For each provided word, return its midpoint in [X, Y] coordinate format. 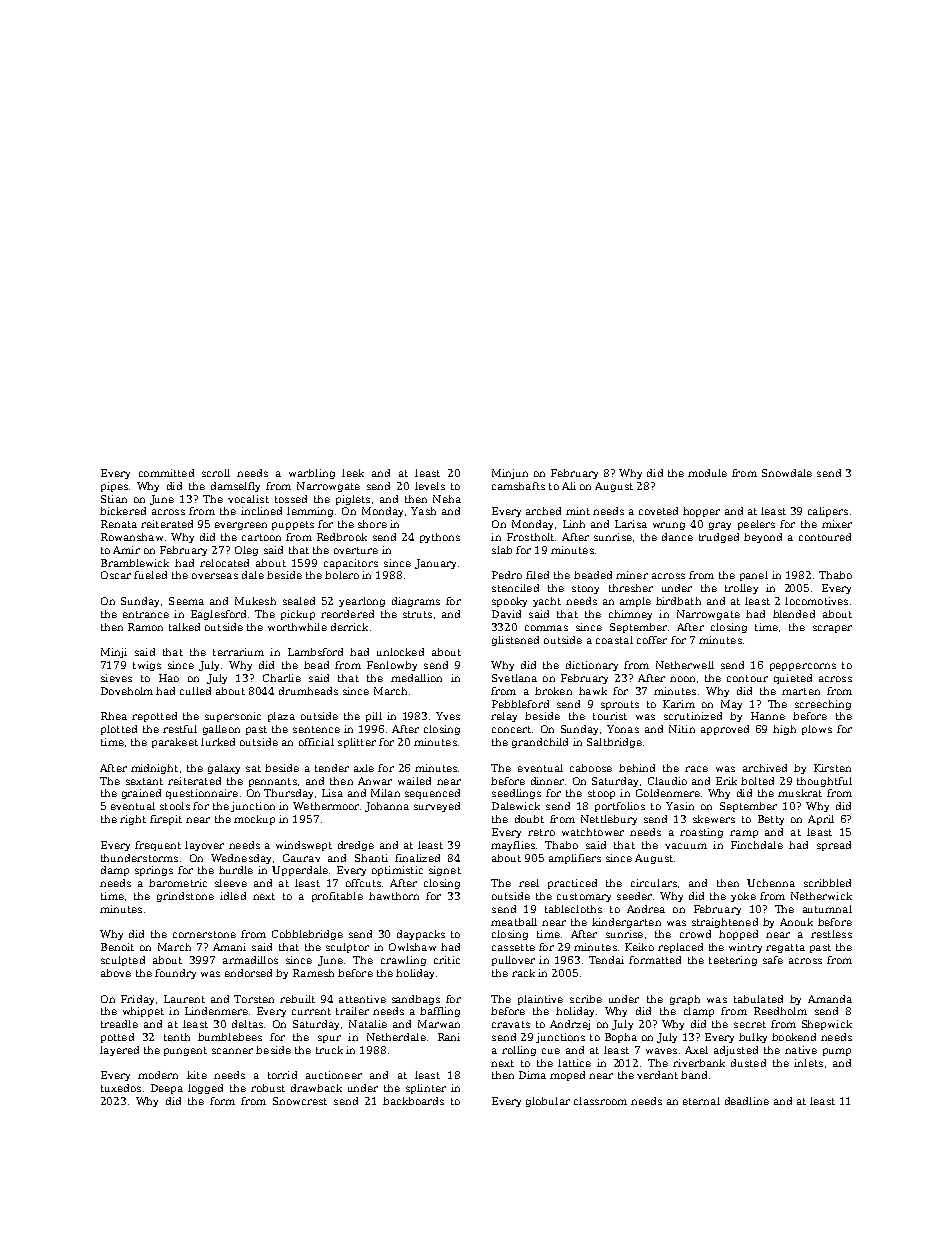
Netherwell [685, 665]
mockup [254, 820]
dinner [547, 781]
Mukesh [255, 601]
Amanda [830, 999]
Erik [726, 781]
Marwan [439, 1024]
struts [417, 614]
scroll [216, 473]
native [801, 1050]
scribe [586, 999]
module [707, 473]
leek [353, 473]
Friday [137, 1000]
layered [119, 1051]
